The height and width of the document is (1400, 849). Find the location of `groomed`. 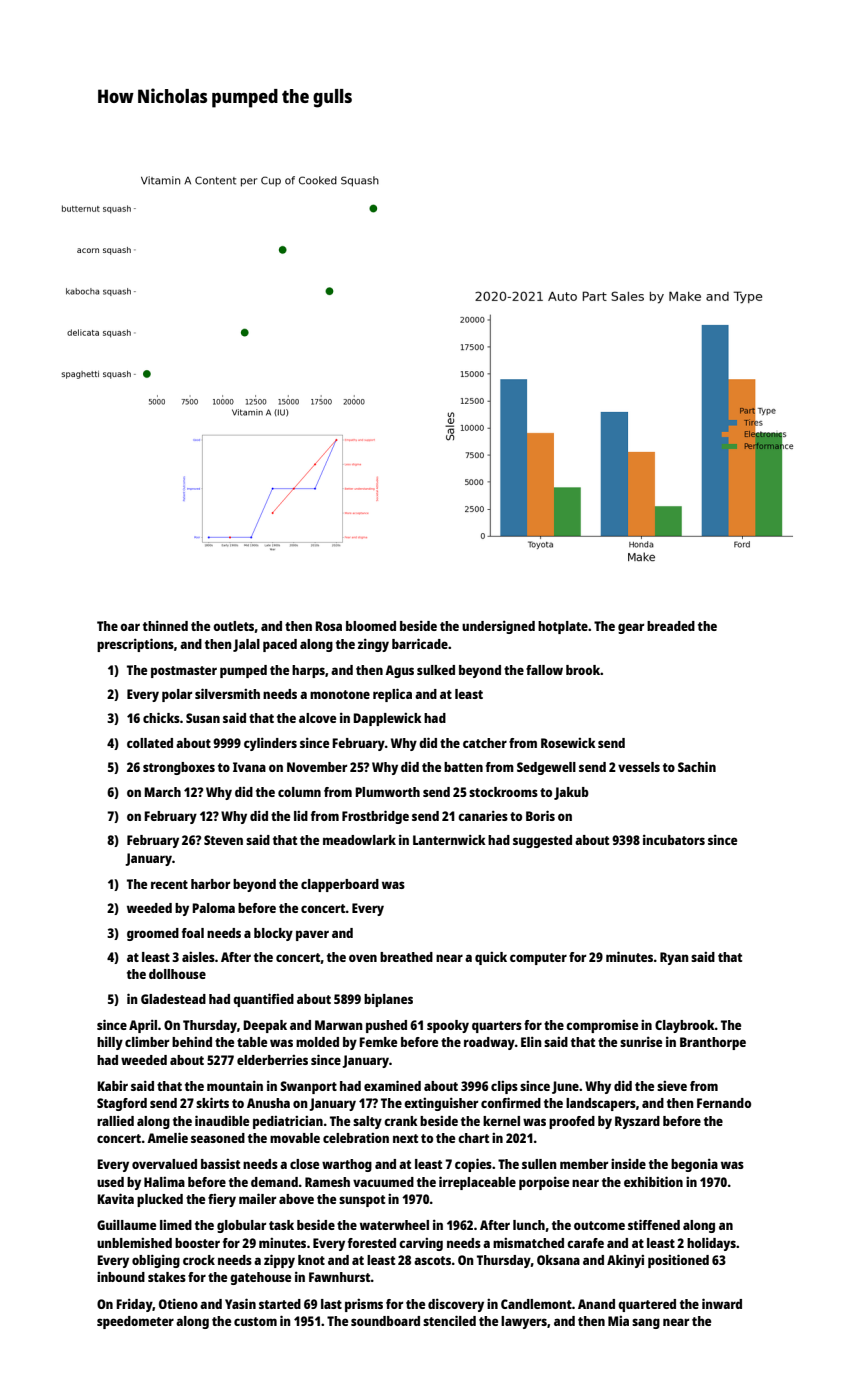

groomed is located at coordinates (153, 934).
